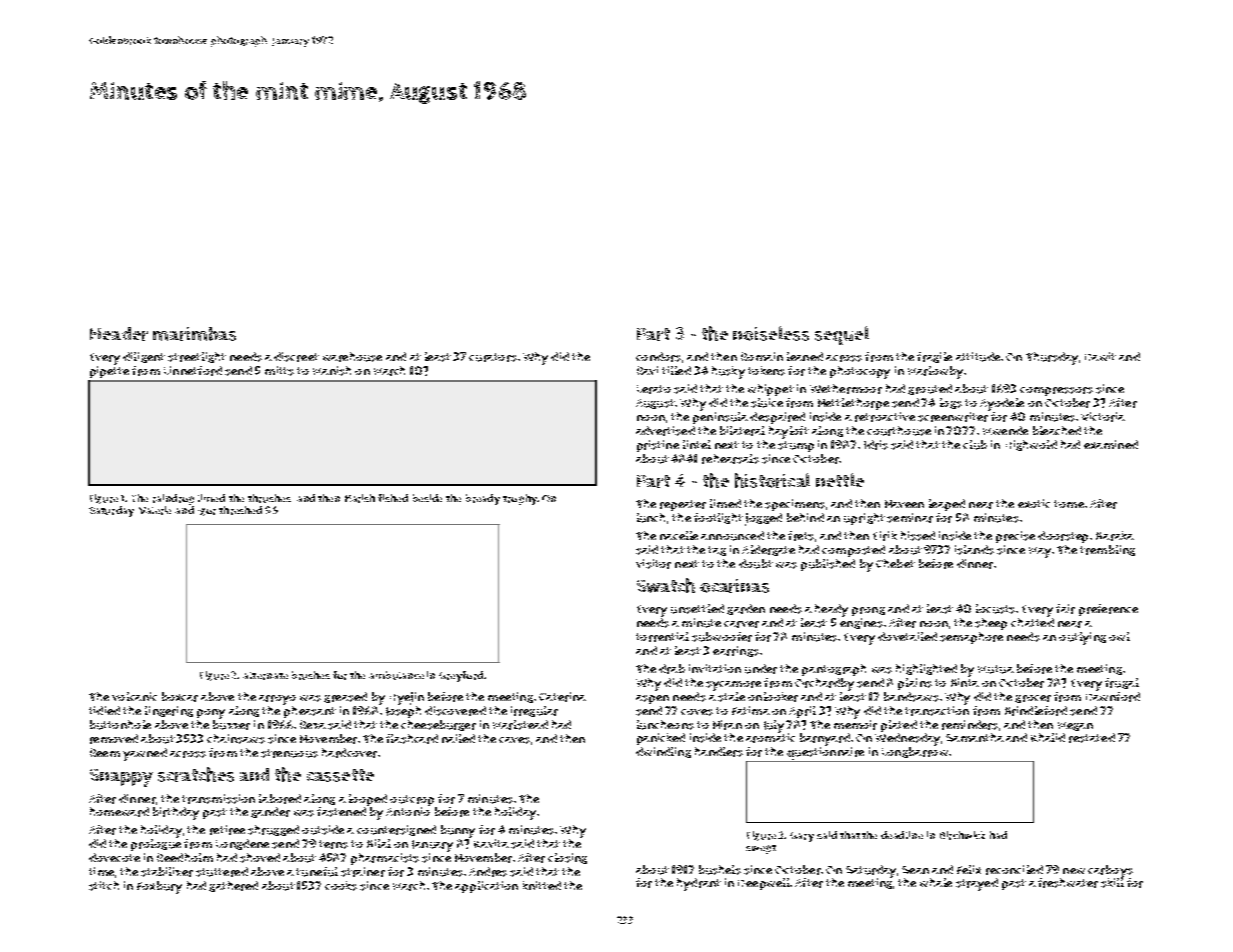  Describe the element at coordinates (1111, 444) in the document. I see `examined` at that location.
